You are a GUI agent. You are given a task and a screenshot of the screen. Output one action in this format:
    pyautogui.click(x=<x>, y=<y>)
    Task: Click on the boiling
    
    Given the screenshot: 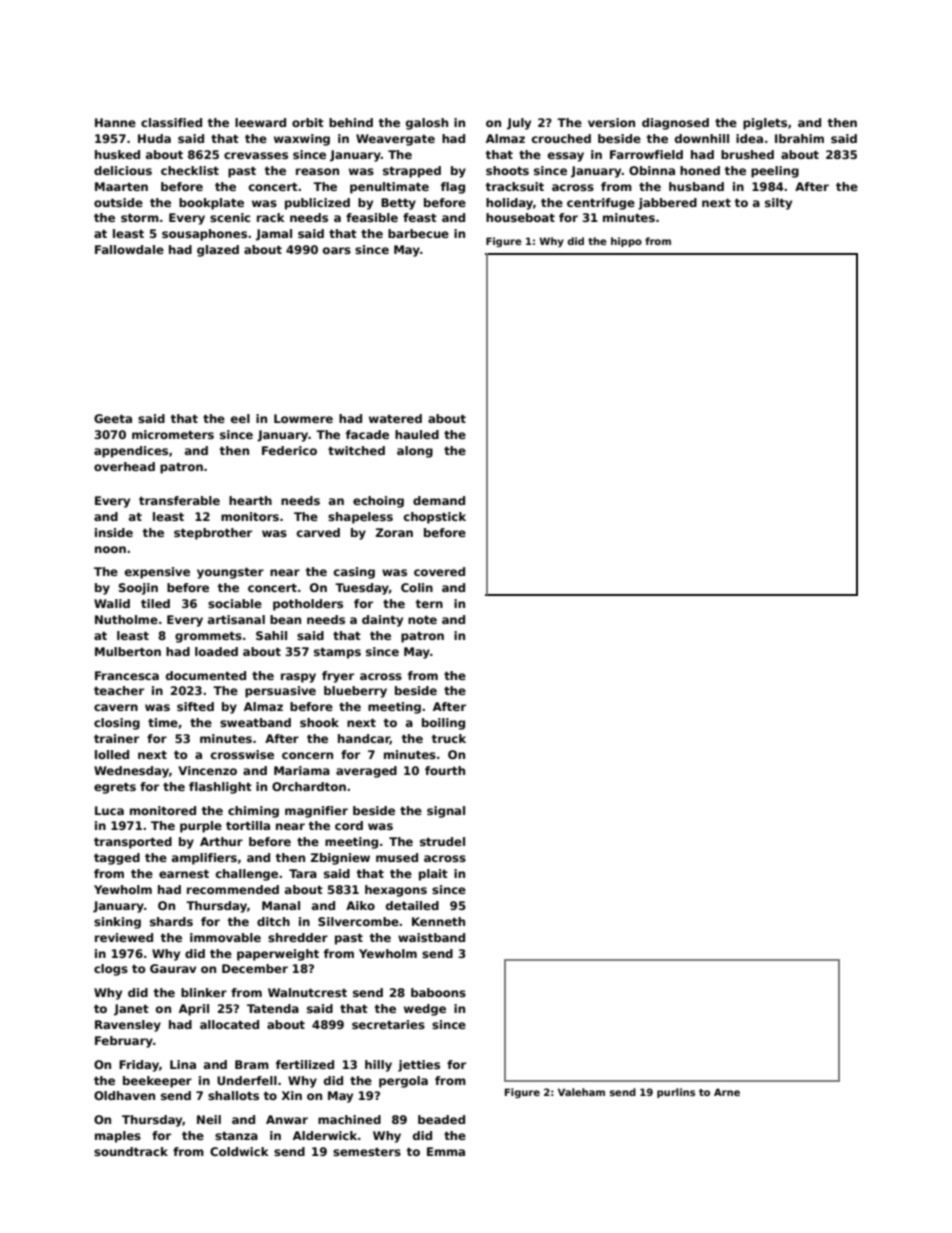 What is the action you would take?
    pyautogui.click(x=443, y=724)
